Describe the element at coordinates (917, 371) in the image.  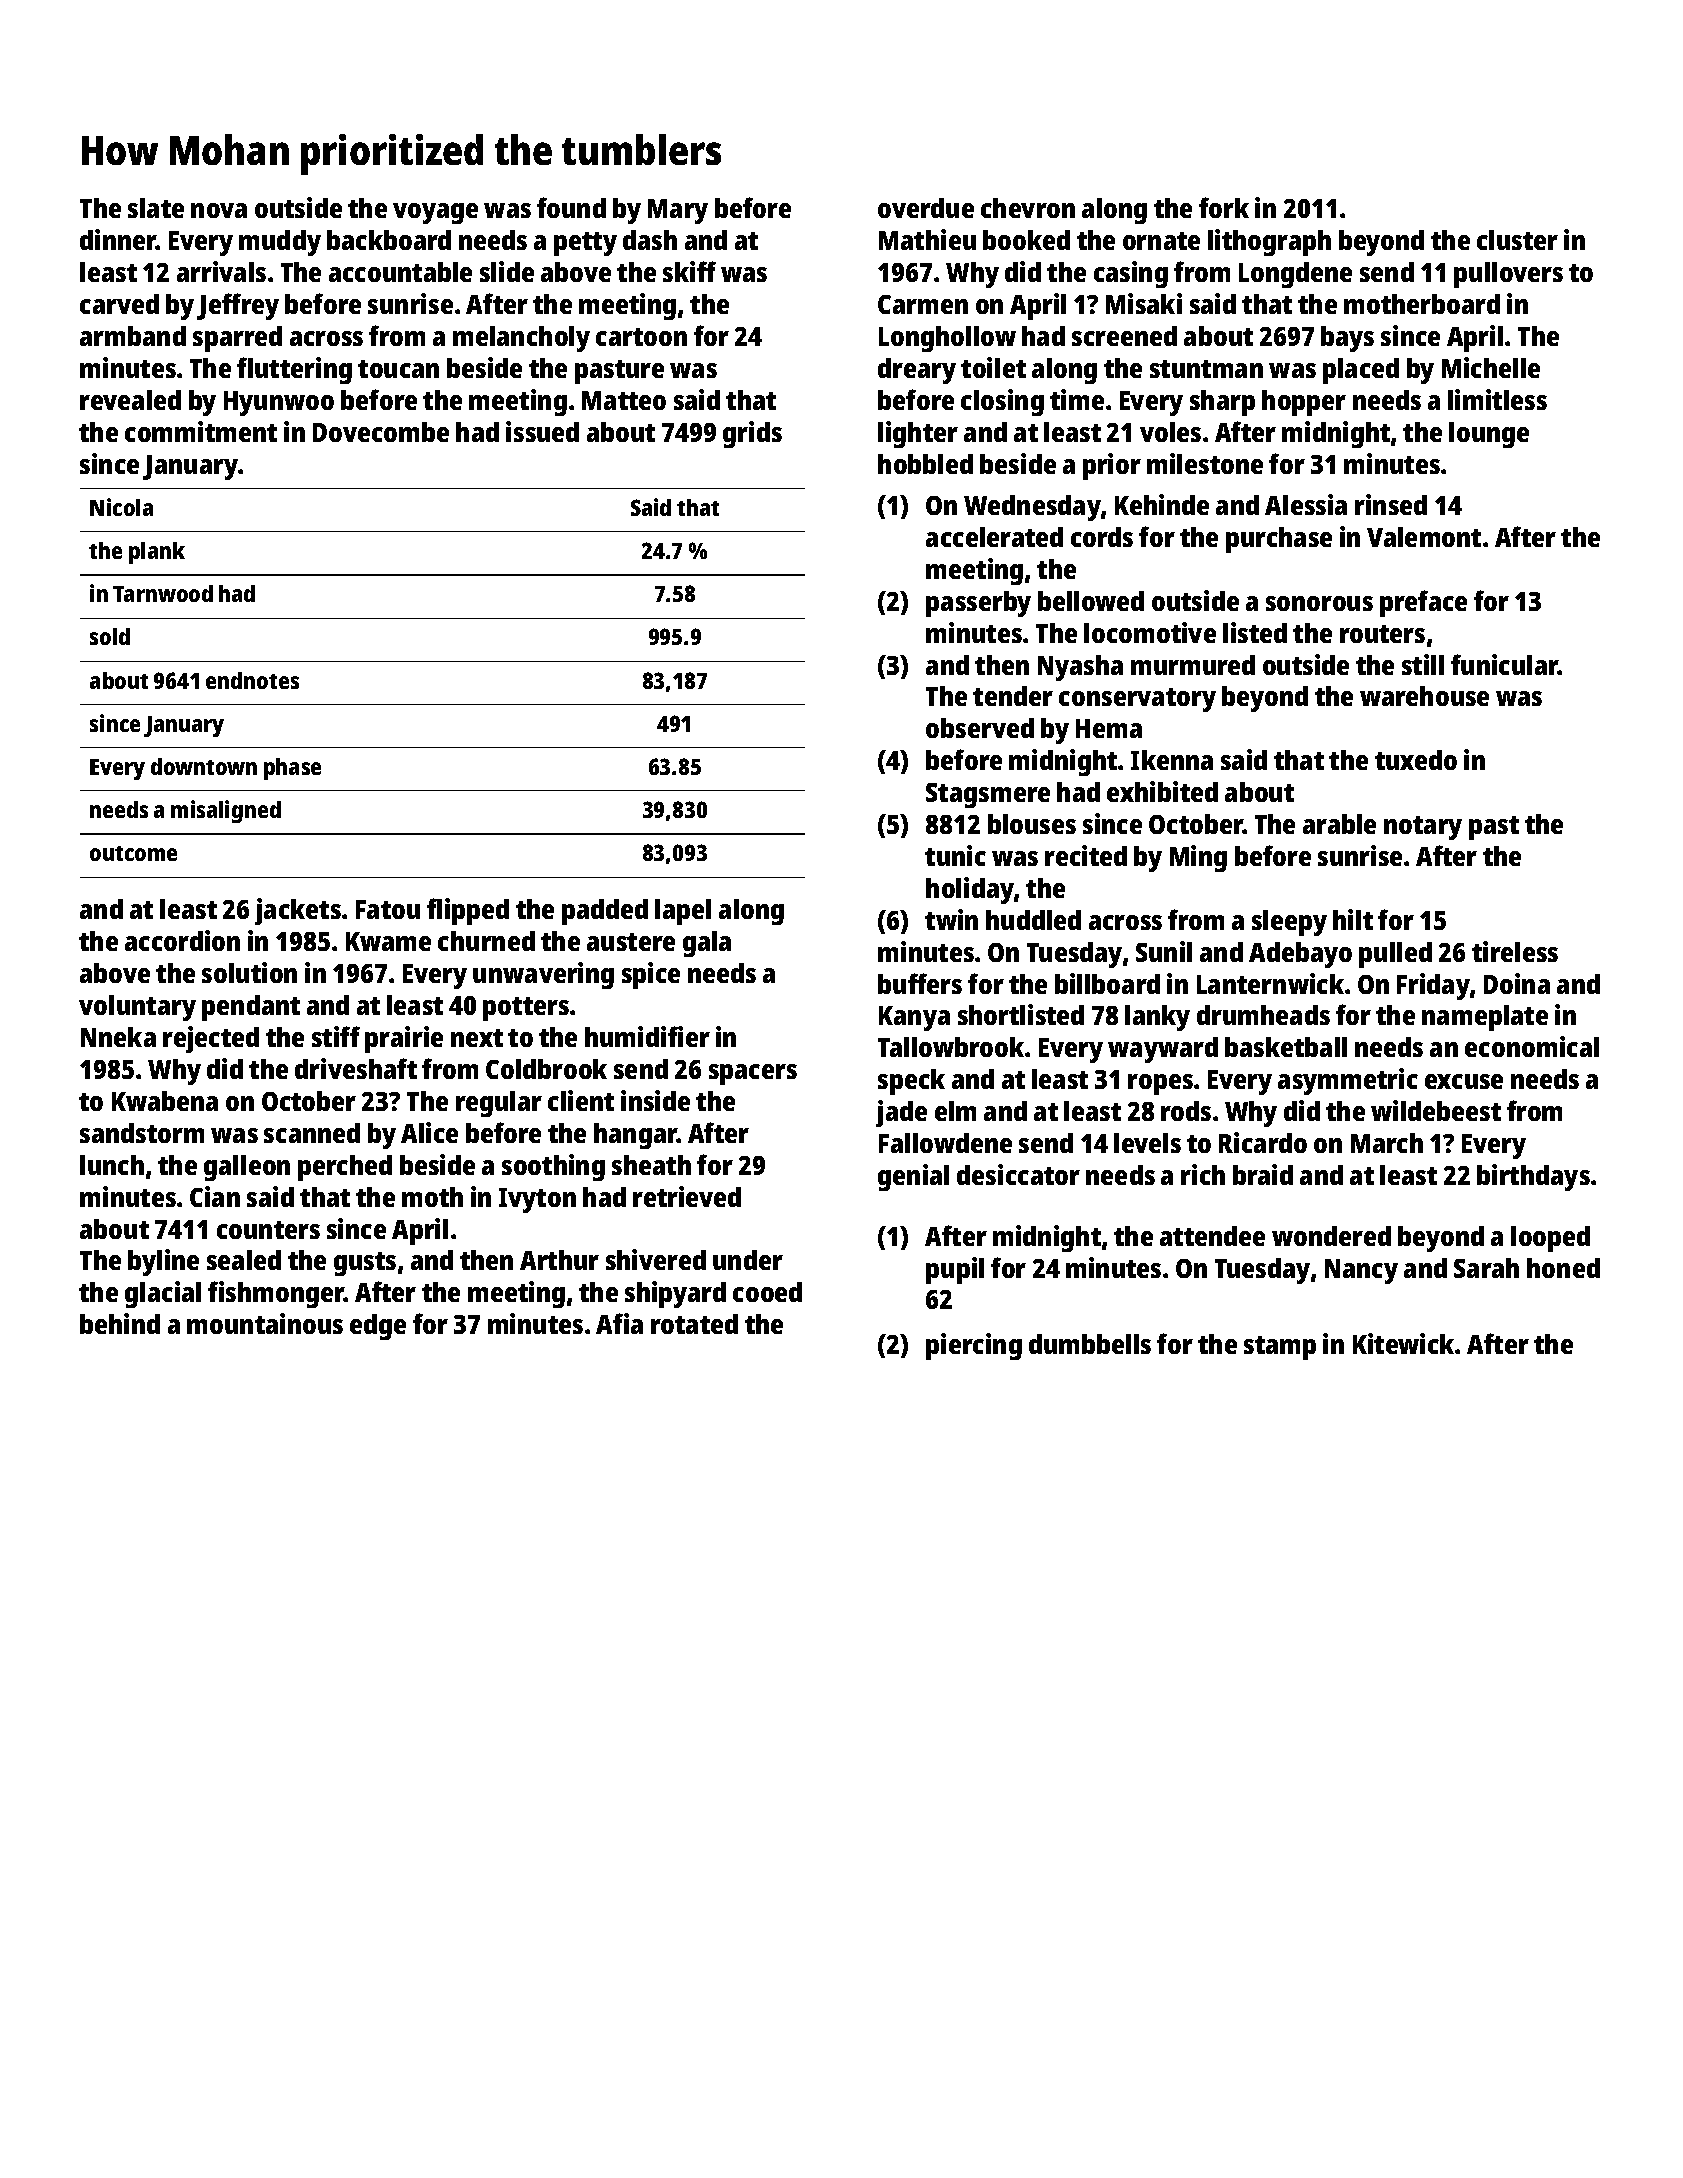
I see `dreary` at that location.
